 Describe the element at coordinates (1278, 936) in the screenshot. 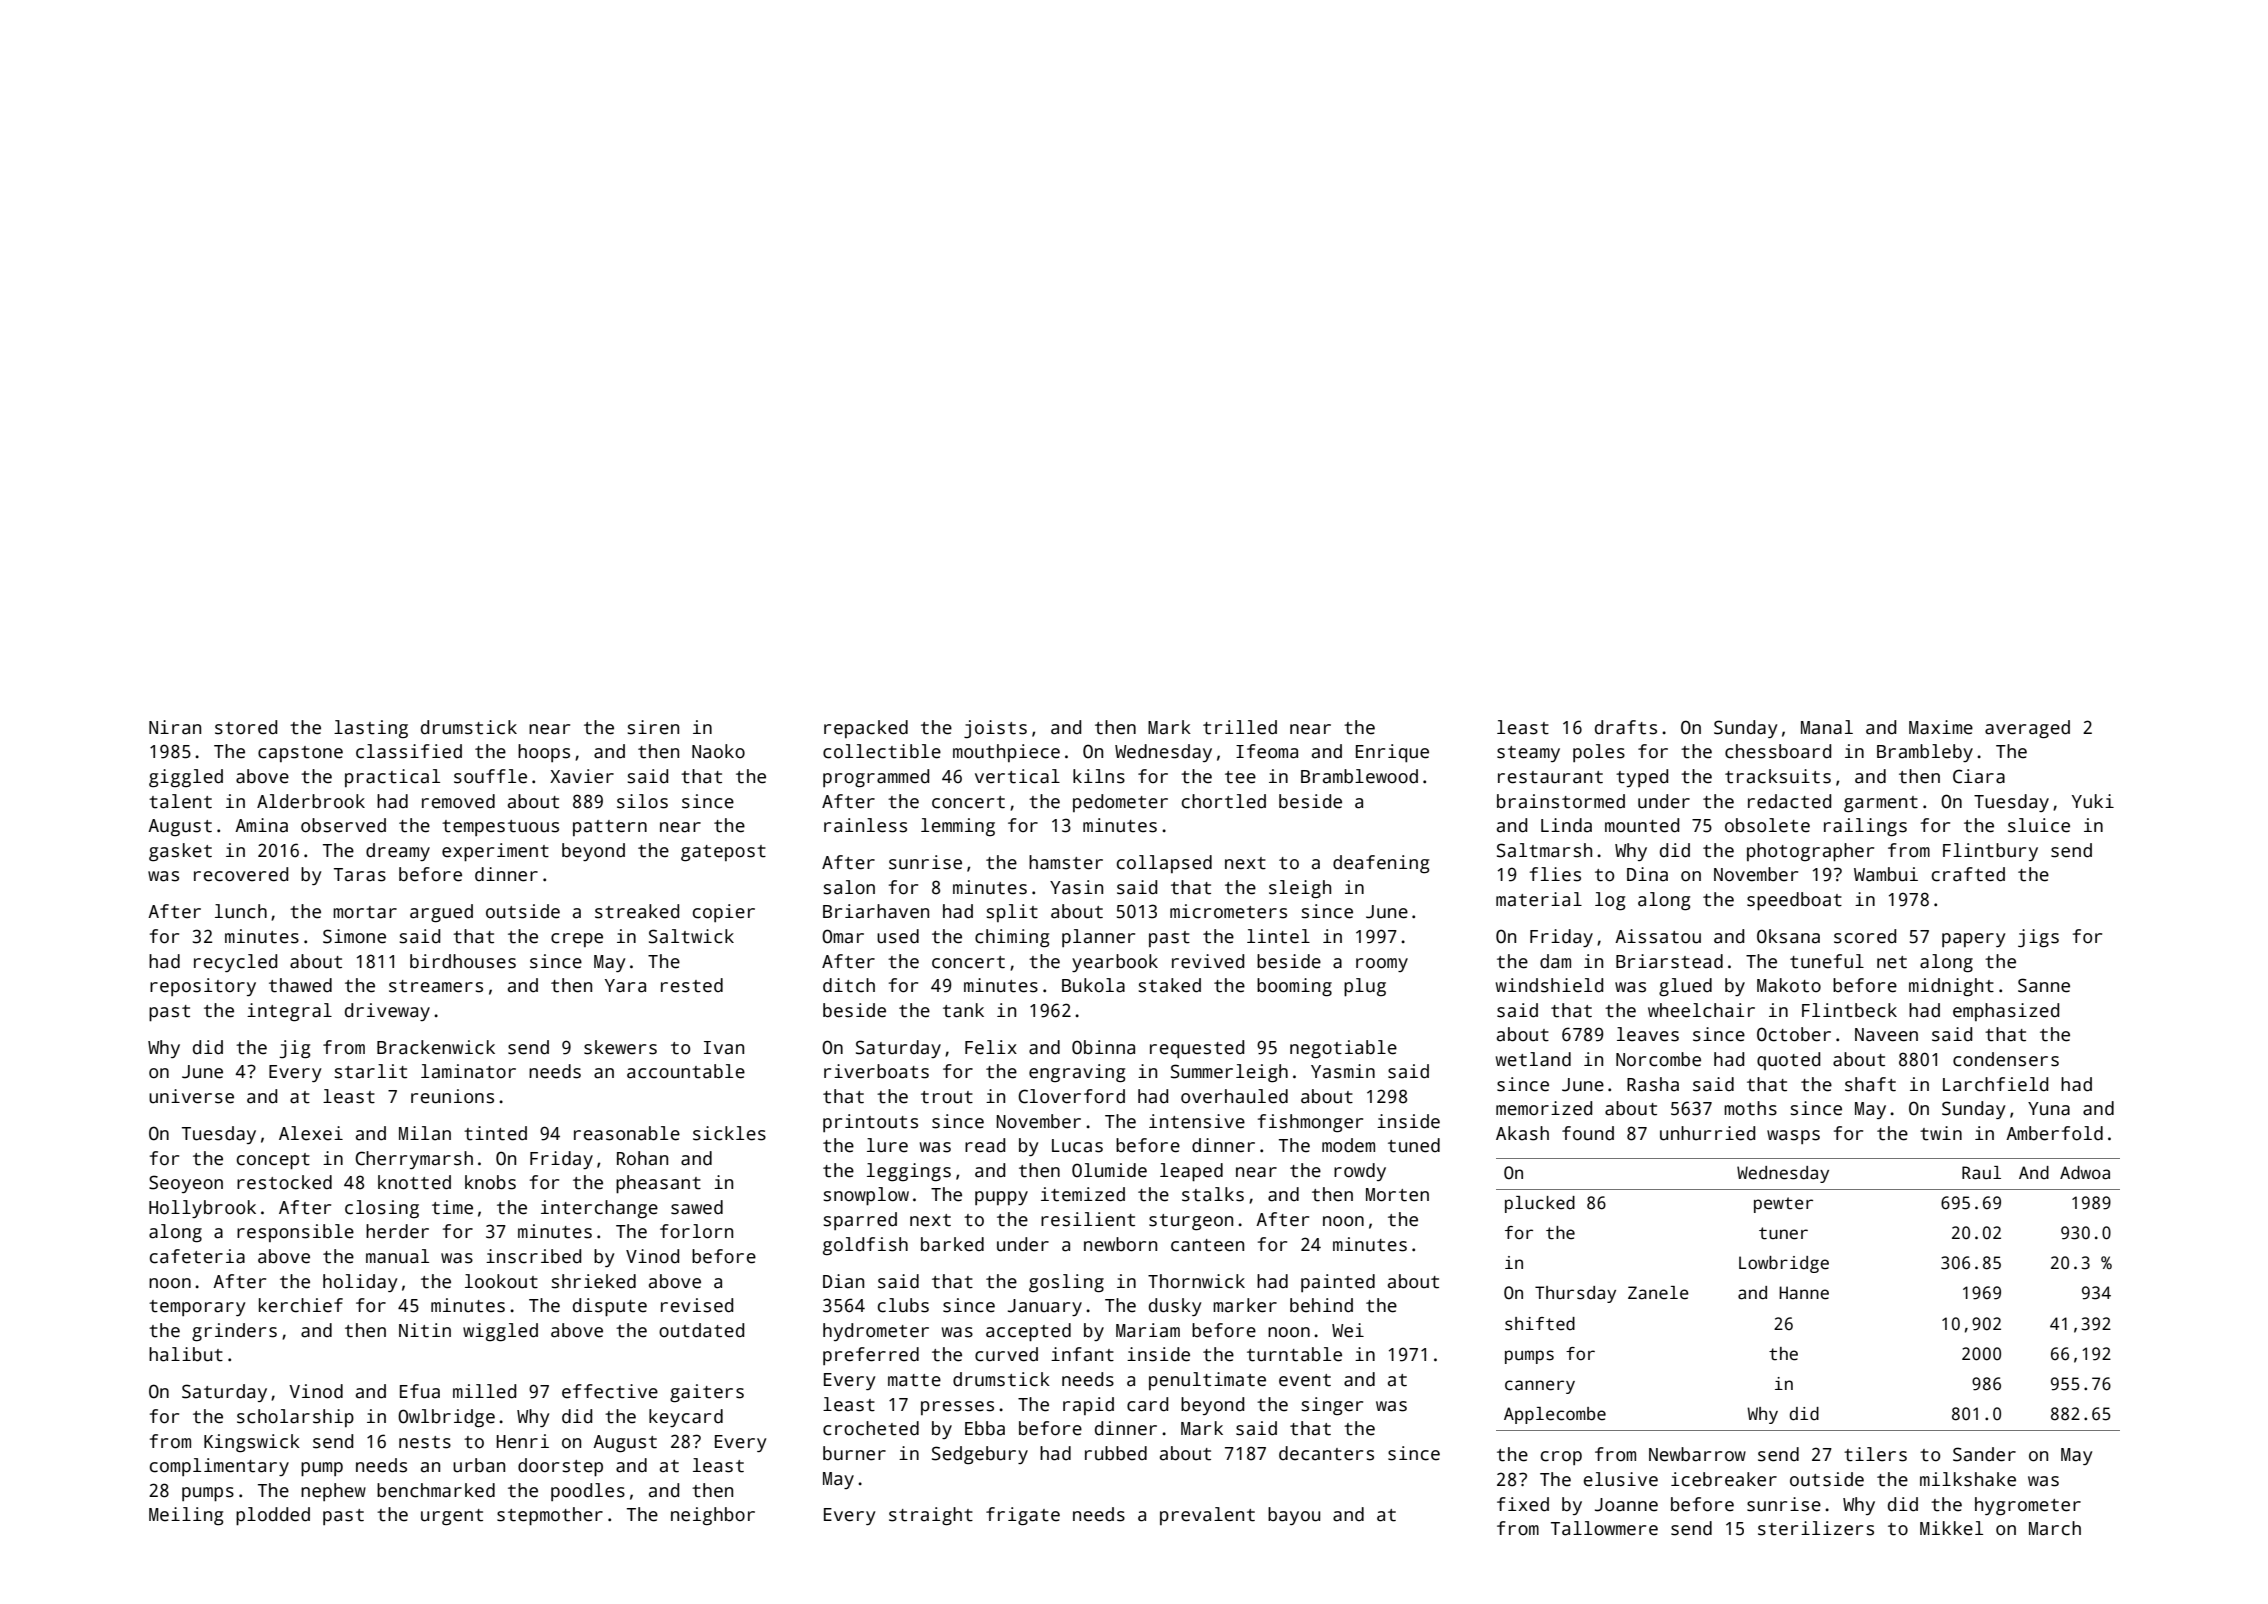

I see `lintel` at that location.
